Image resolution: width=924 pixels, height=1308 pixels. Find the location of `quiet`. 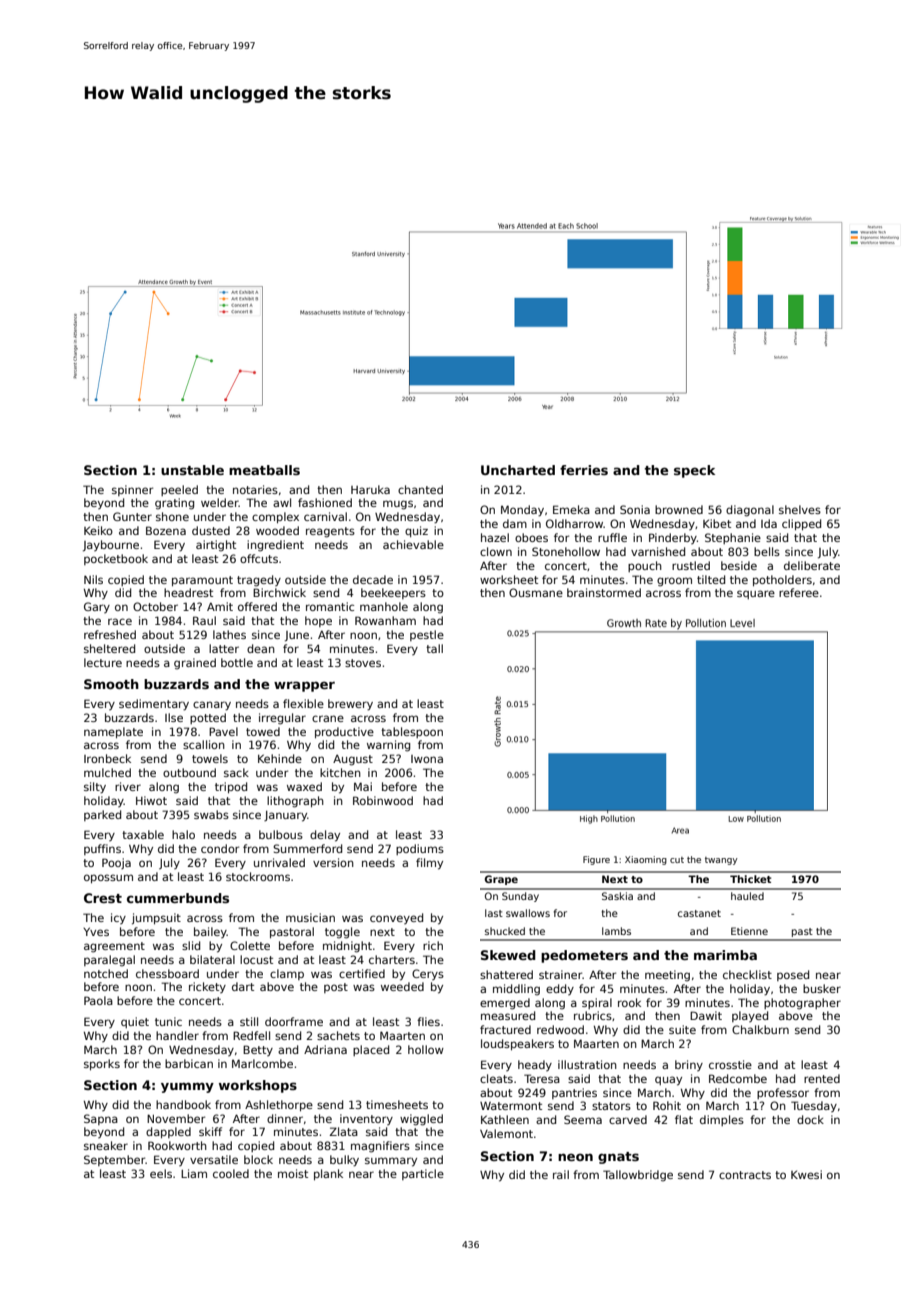

quiet is located at coordinates (135, 1022).
